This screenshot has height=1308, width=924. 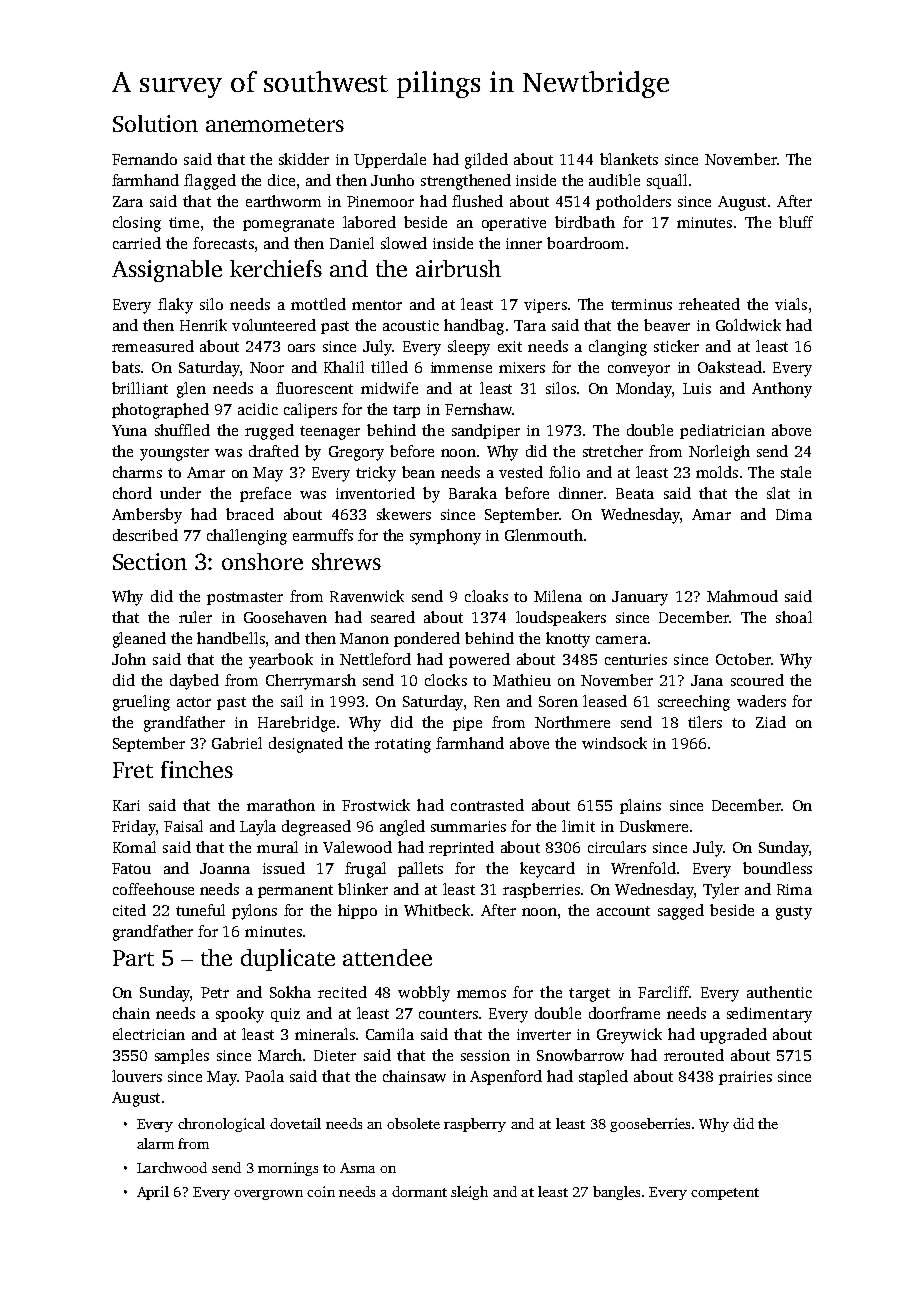 I want to click on April, so click(x=153, y=1193).
